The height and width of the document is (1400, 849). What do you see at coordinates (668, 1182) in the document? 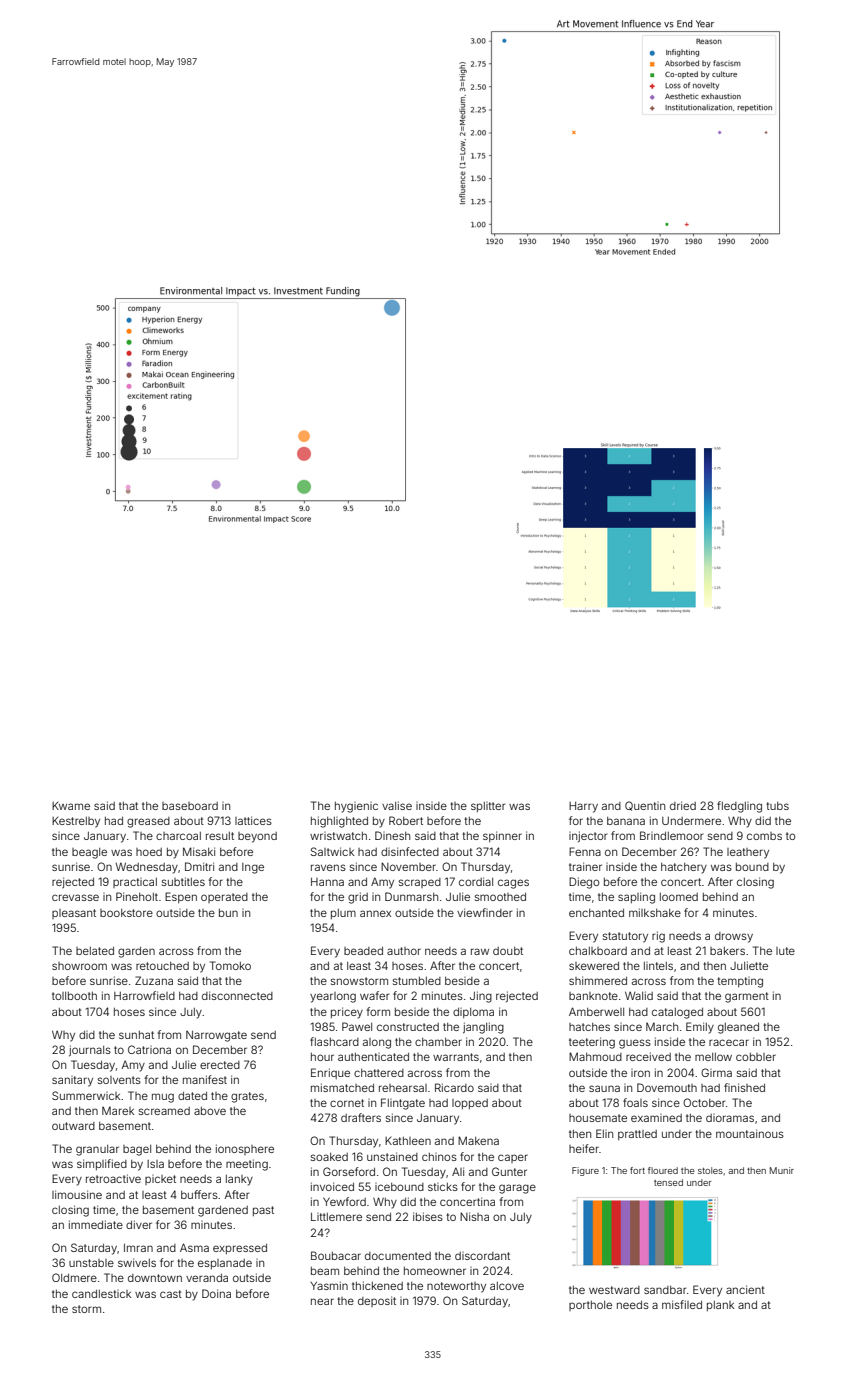
I see `tensed` at bounding box center [668, 1182].
